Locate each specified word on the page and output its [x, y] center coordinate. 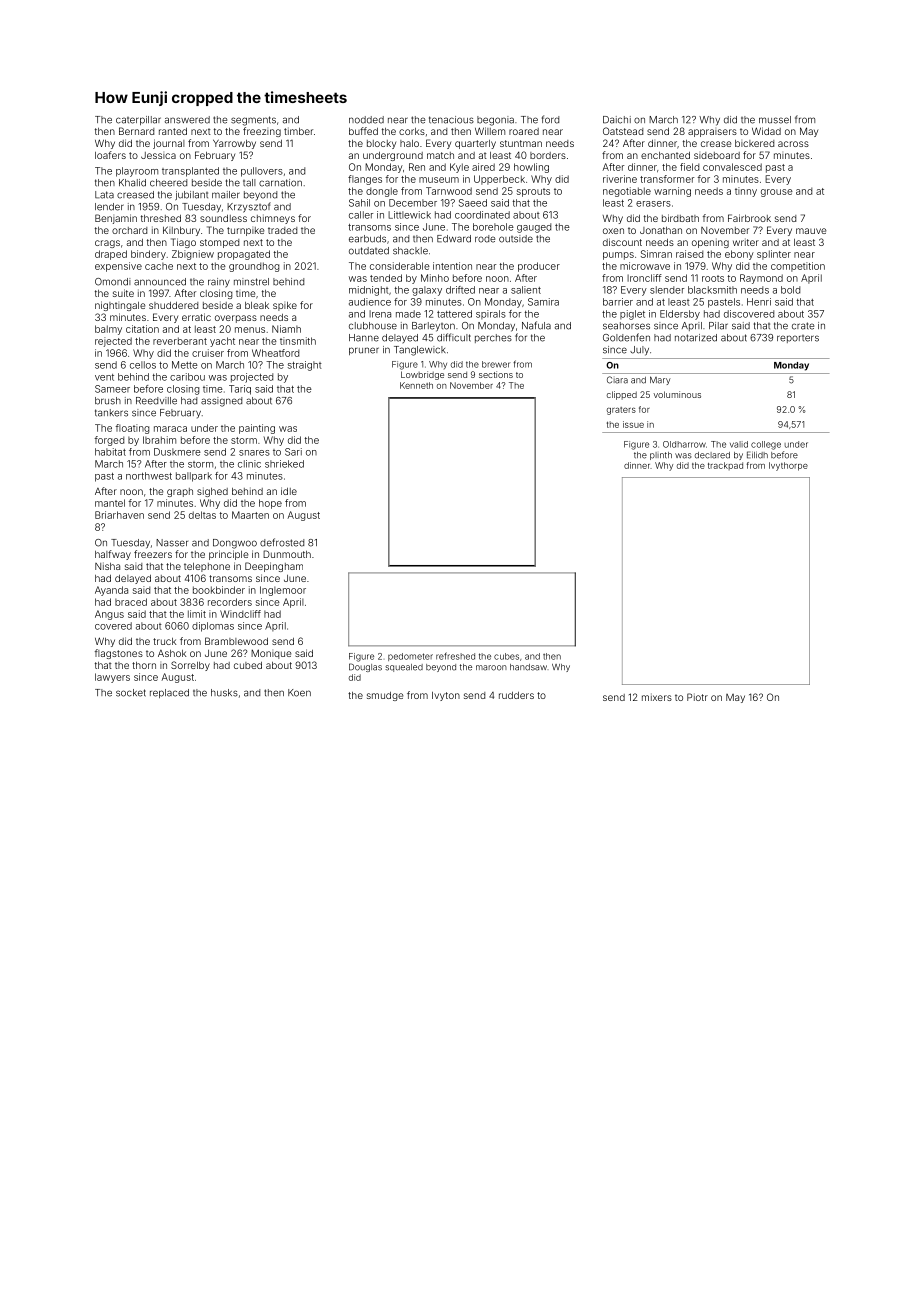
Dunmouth [287, 554]
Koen [299, 693]
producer [539, 267]
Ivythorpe [788, 466]
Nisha [107, 566]
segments [253, 121]
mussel [775, 120]
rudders [516, 695]
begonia [495, 121]
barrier [618, 302]
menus [250, 330]
